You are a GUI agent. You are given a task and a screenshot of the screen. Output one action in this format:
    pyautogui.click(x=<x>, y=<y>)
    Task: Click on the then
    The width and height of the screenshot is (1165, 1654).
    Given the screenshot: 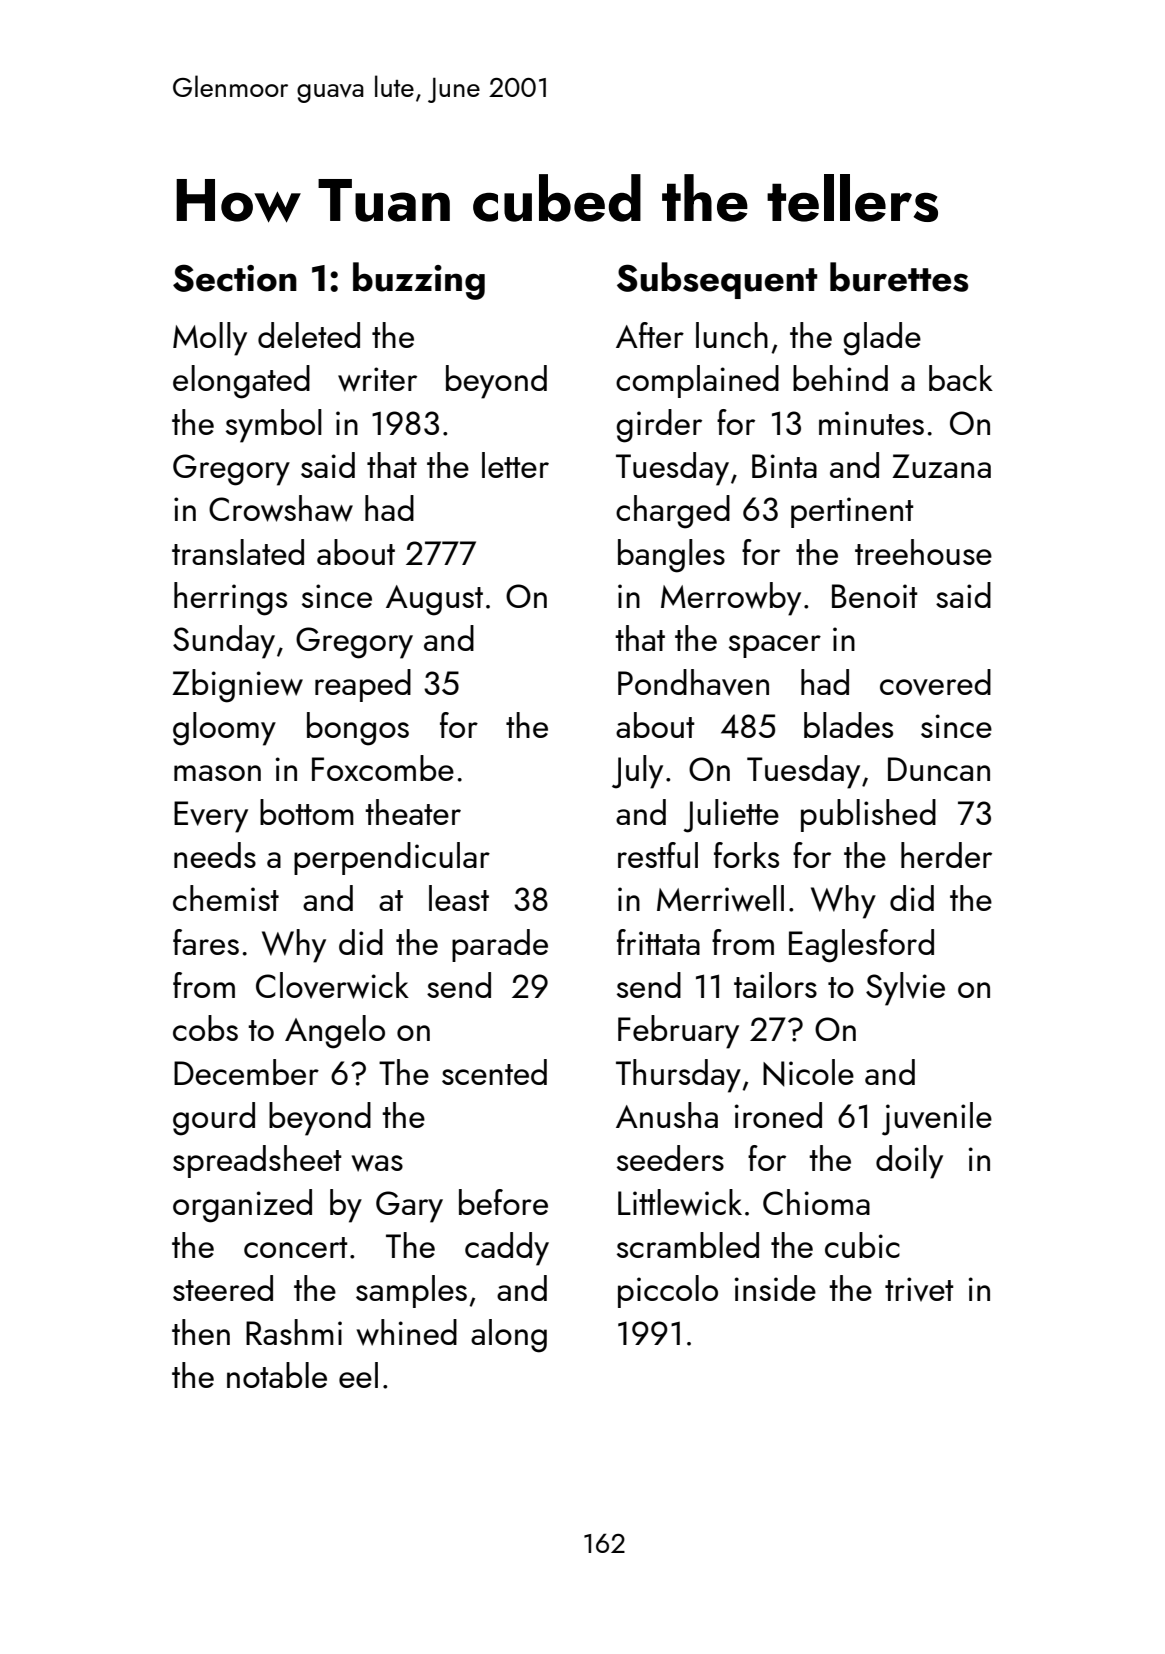 What is the action you would take?
    pyautogui.click(x=201, y=1332)
